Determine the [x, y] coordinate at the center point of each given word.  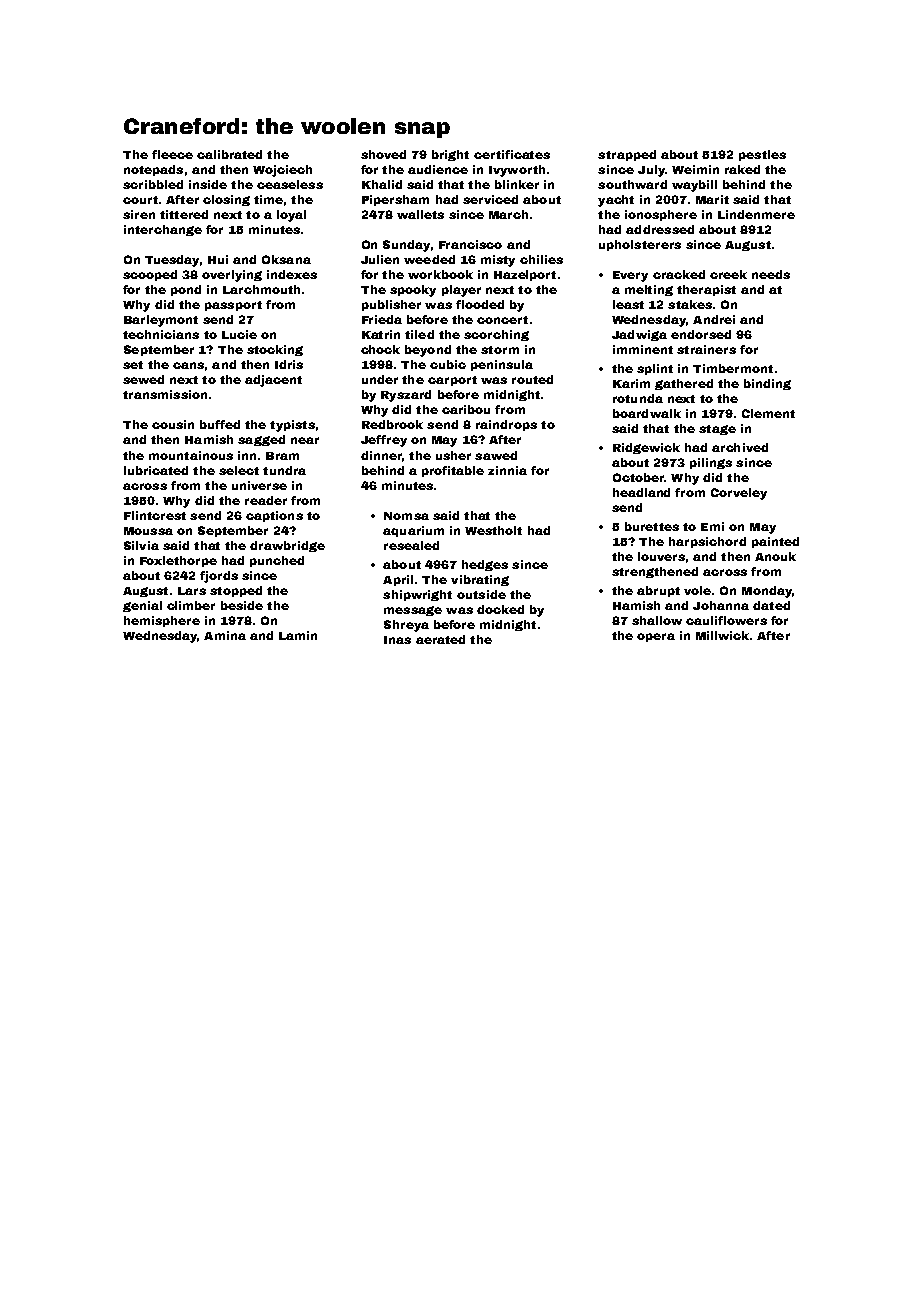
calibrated [229, 154]
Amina [225, 635]
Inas [397, 640]
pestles [762, 155]
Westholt [493, 530]
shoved [383, 154]
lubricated [156, 470]
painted [775, 542]
